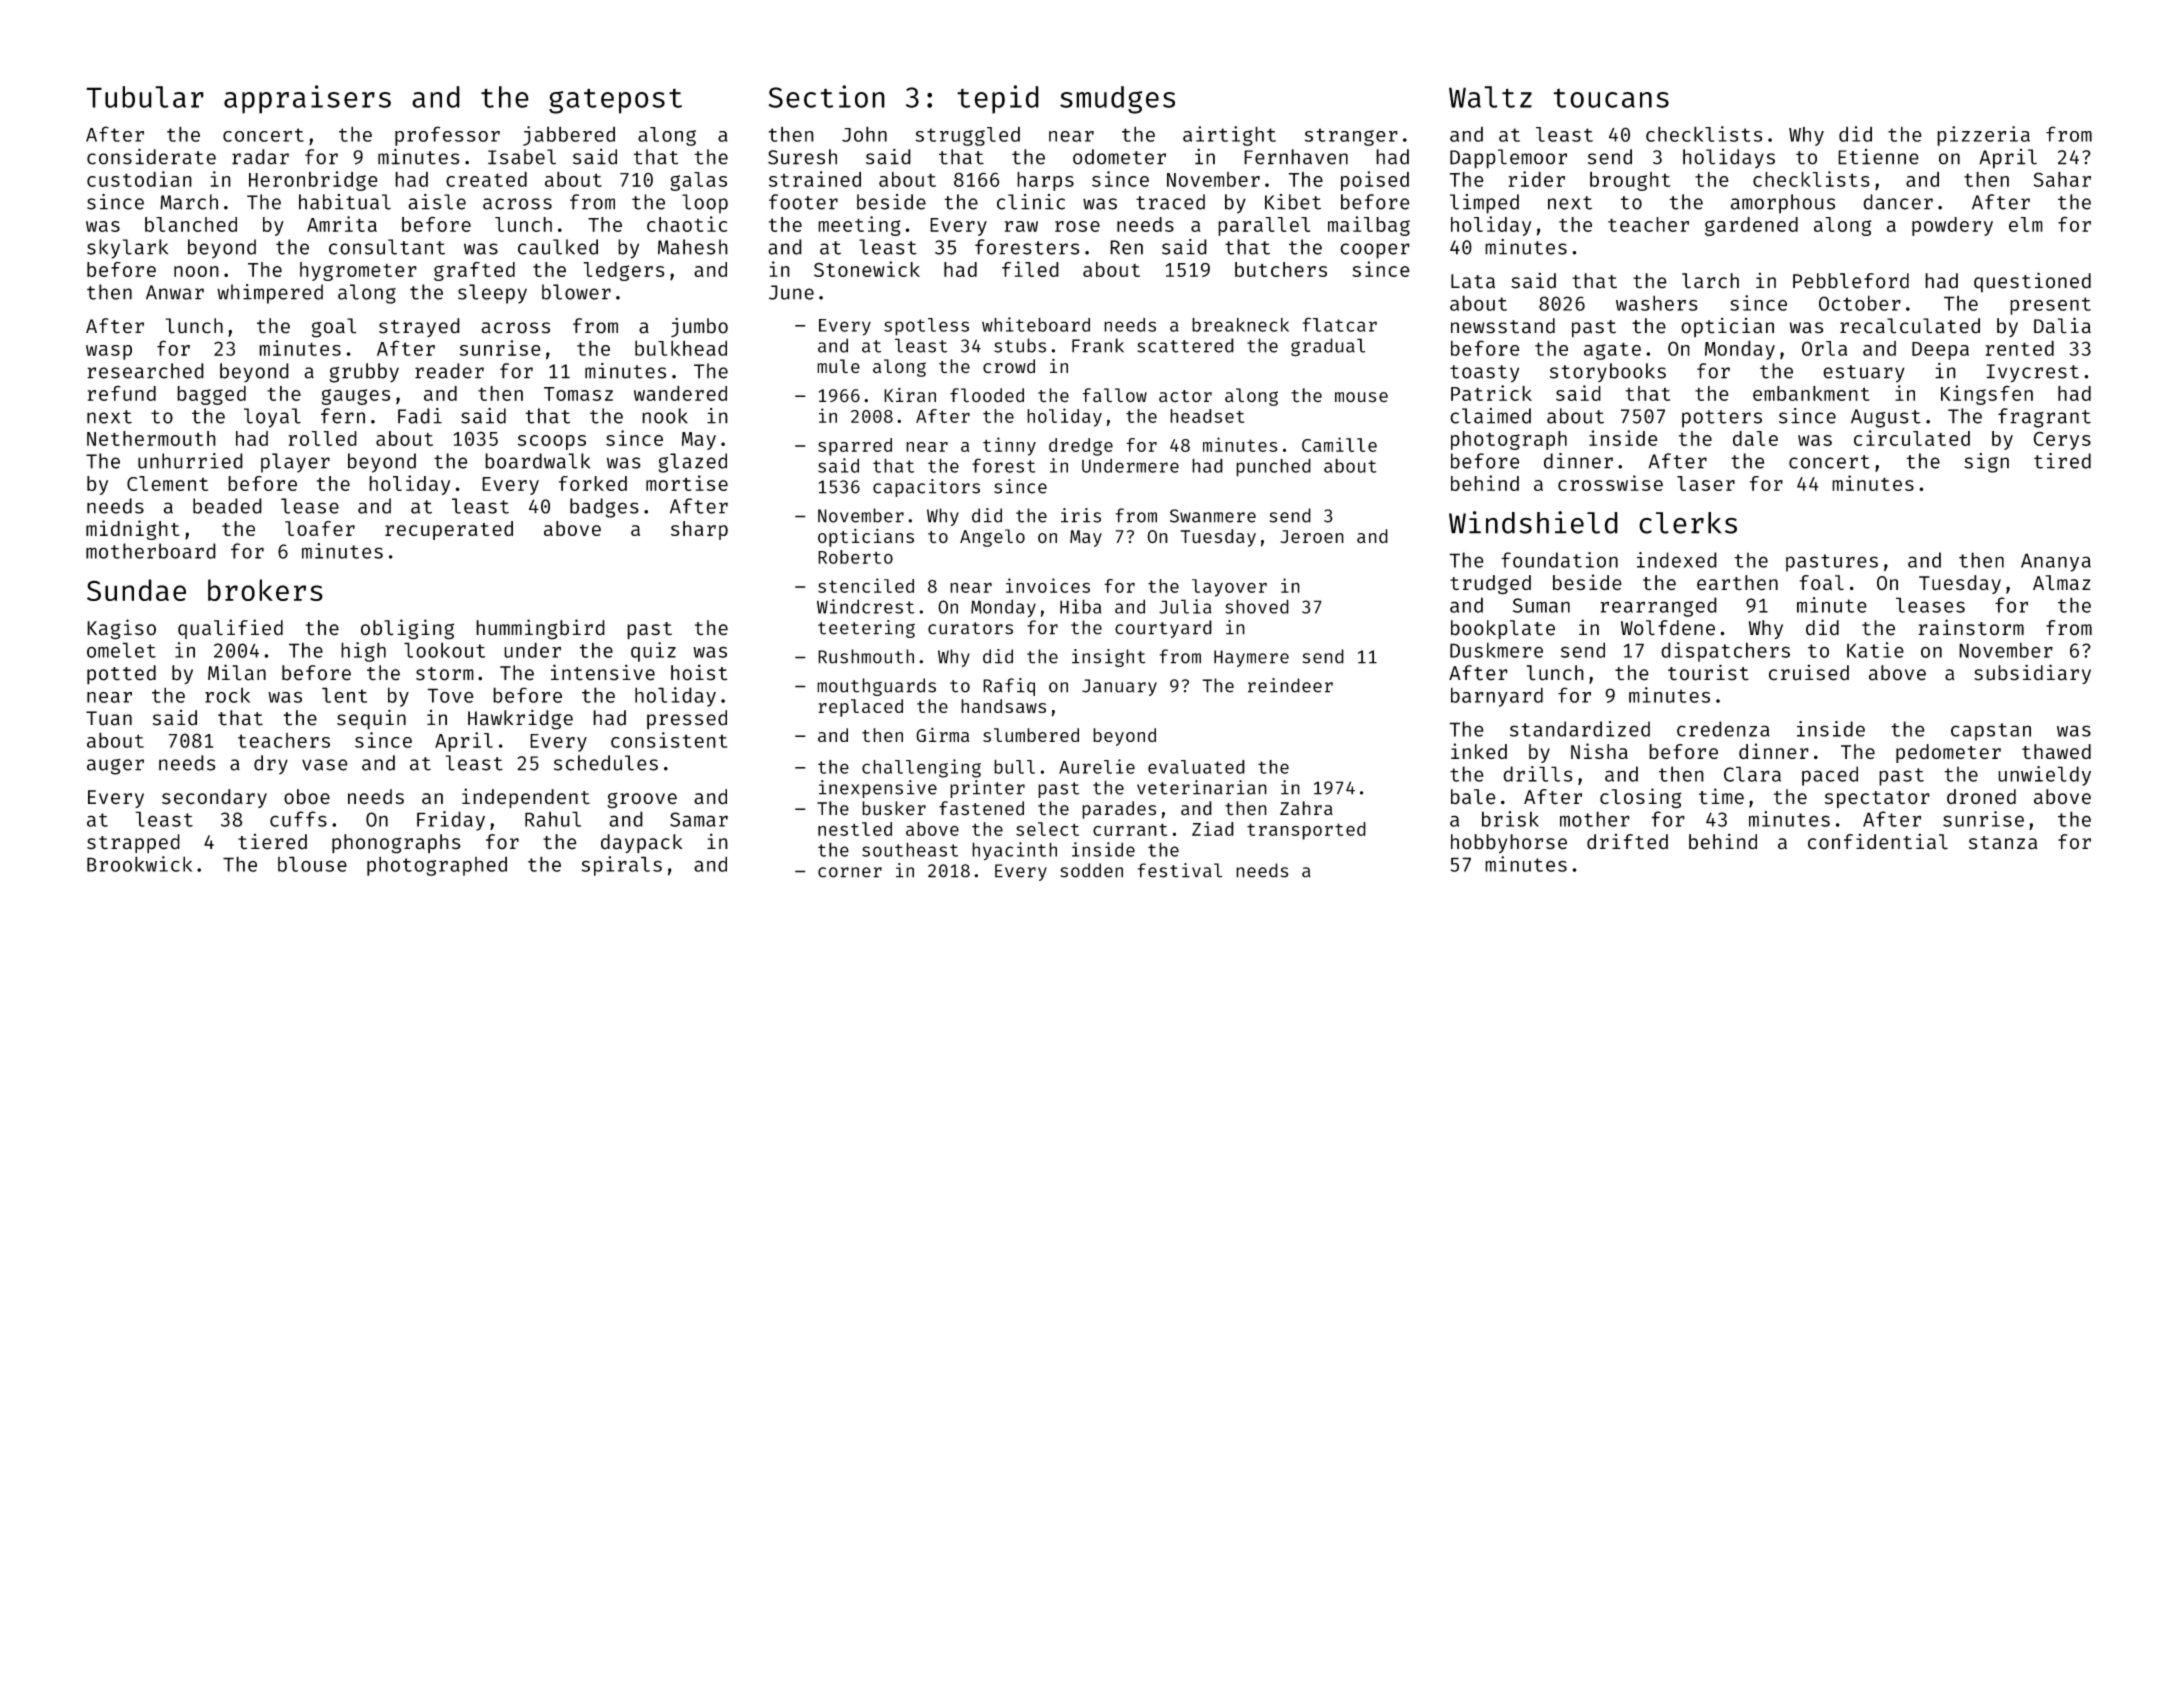  Describe the element at coordinates (1202, 787) in the image. I see `veterinarian` at that location.
